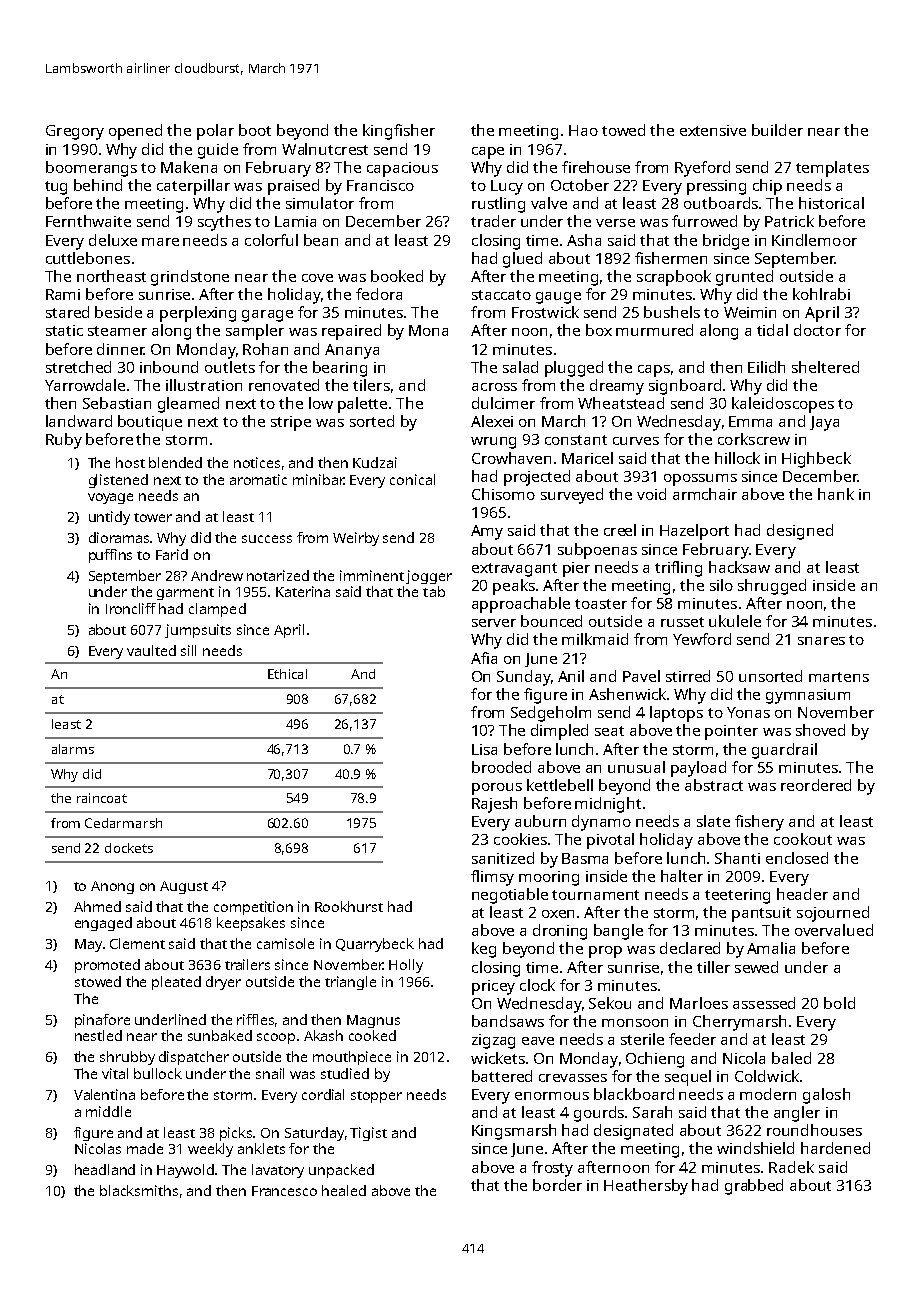 The height and width of the screenshot is (1308, 924). What do you see at coordinates (255, 130) in the screenshot?
I see `boot` at bounding box center [255, 130].
